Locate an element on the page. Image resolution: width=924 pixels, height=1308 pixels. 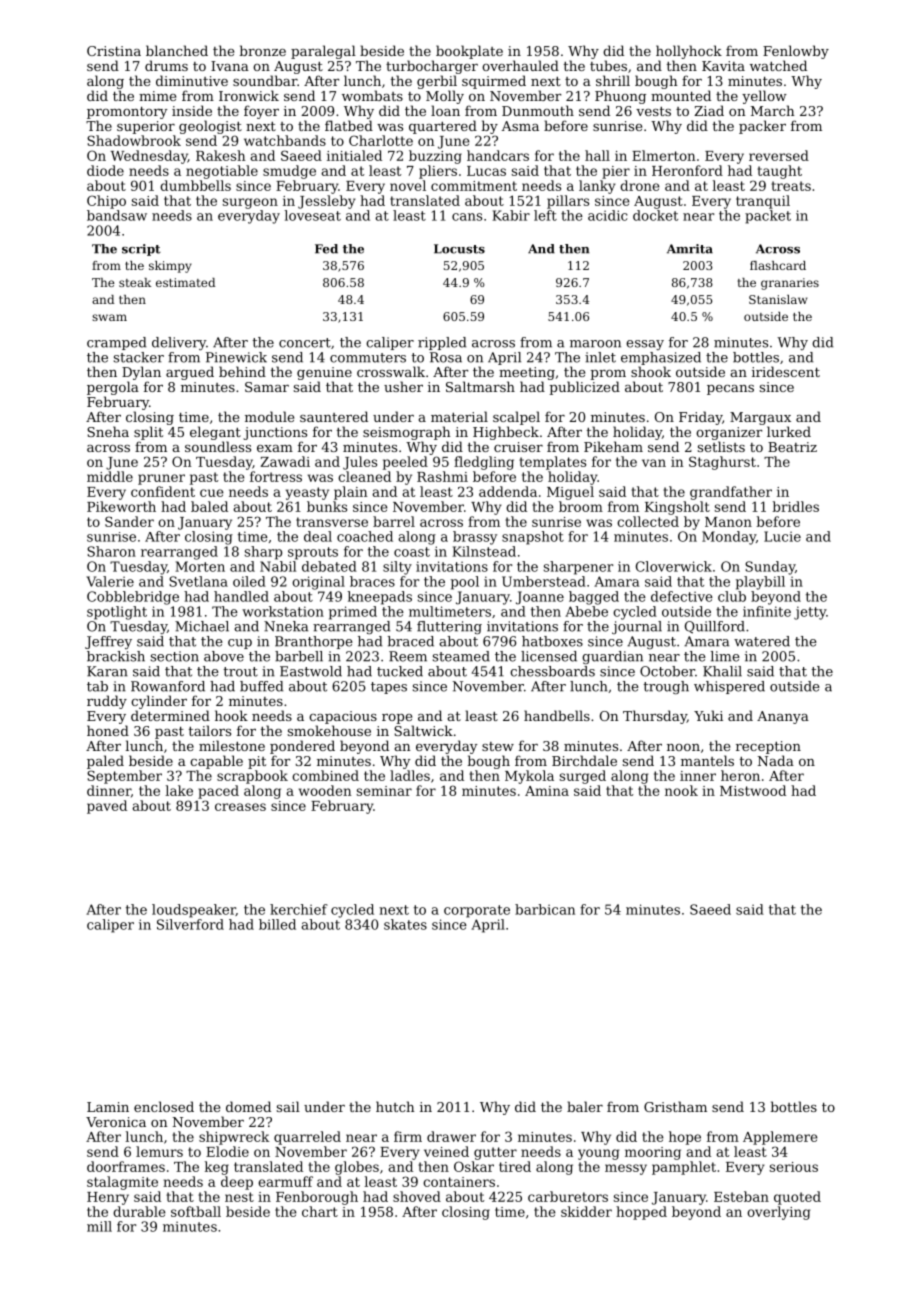
nest is located at coordinates (239, 1197).
